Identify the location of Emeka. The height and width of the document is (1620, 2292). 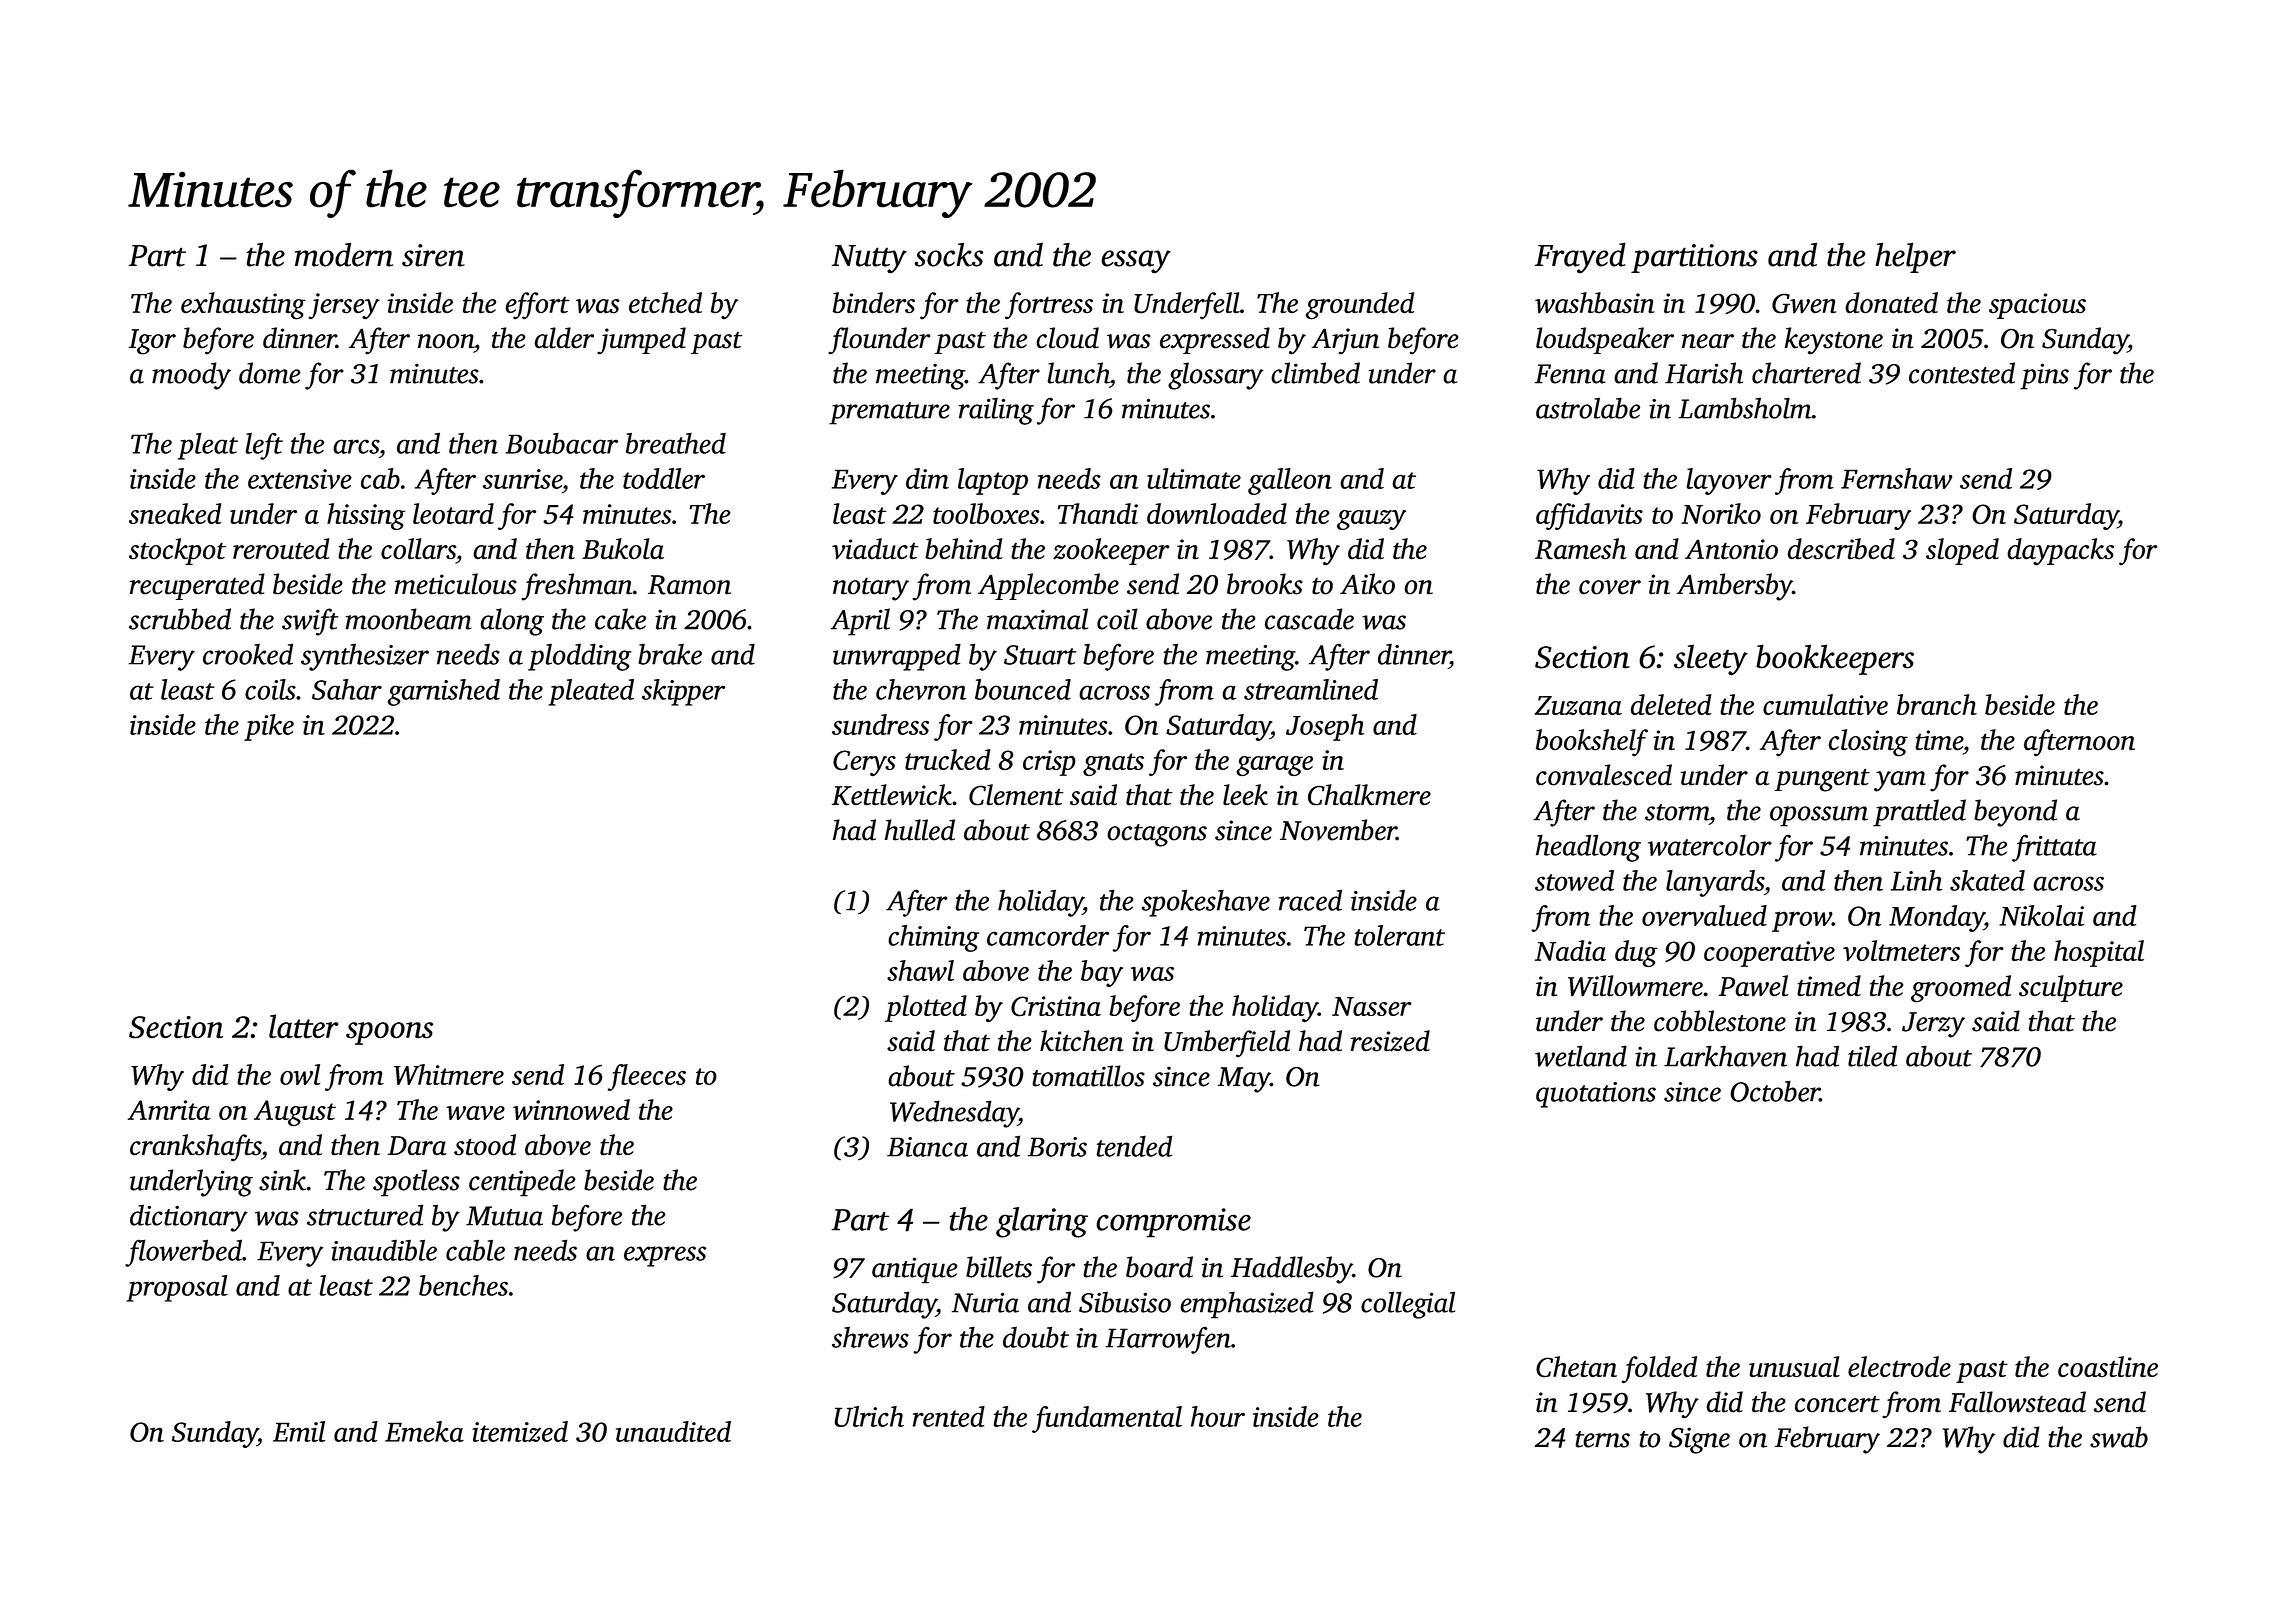
(424, 1431).
